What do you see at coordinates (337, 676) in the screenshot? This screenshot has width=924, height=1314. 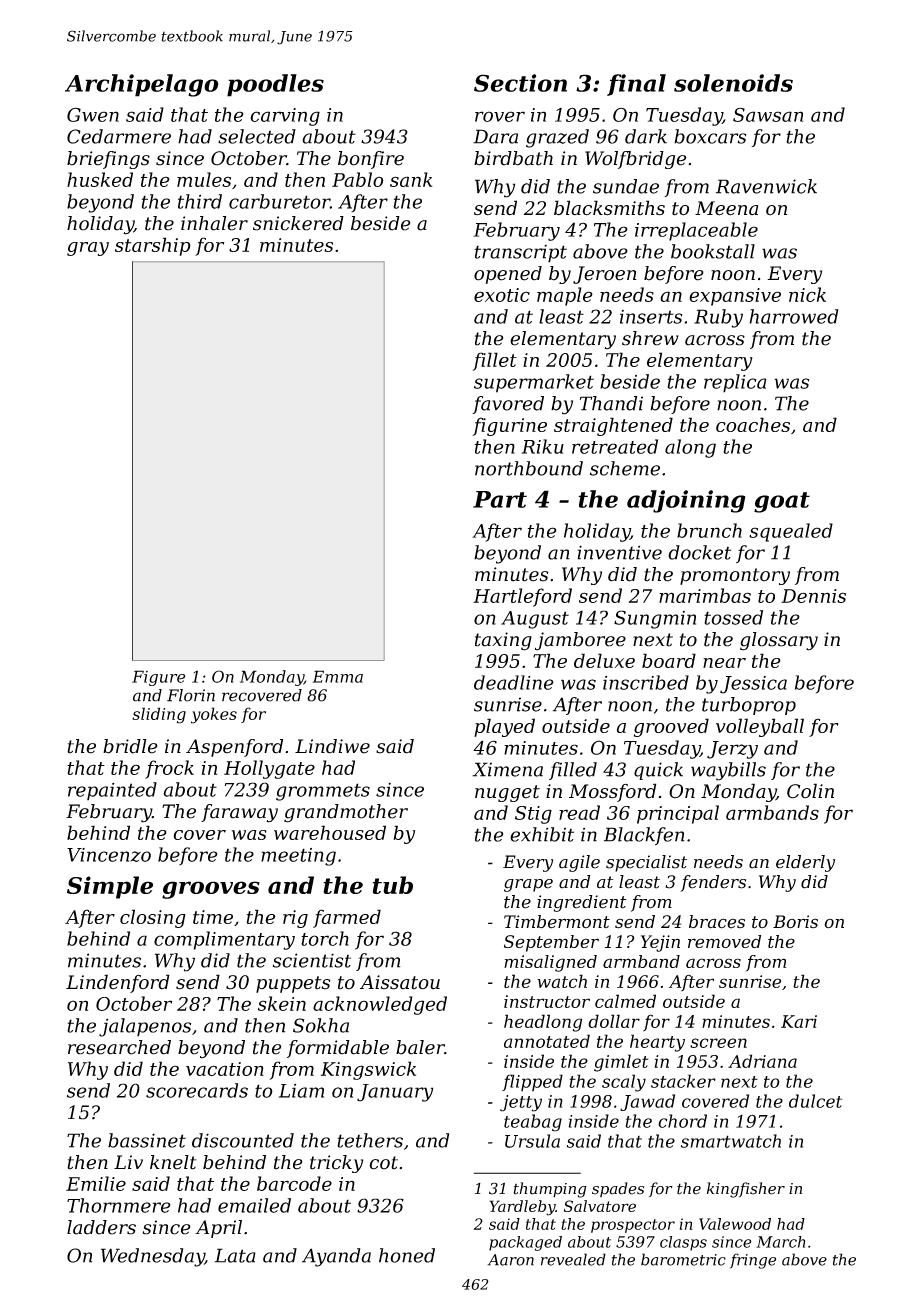 I see `Emma` at bounding box center [337, 676].
